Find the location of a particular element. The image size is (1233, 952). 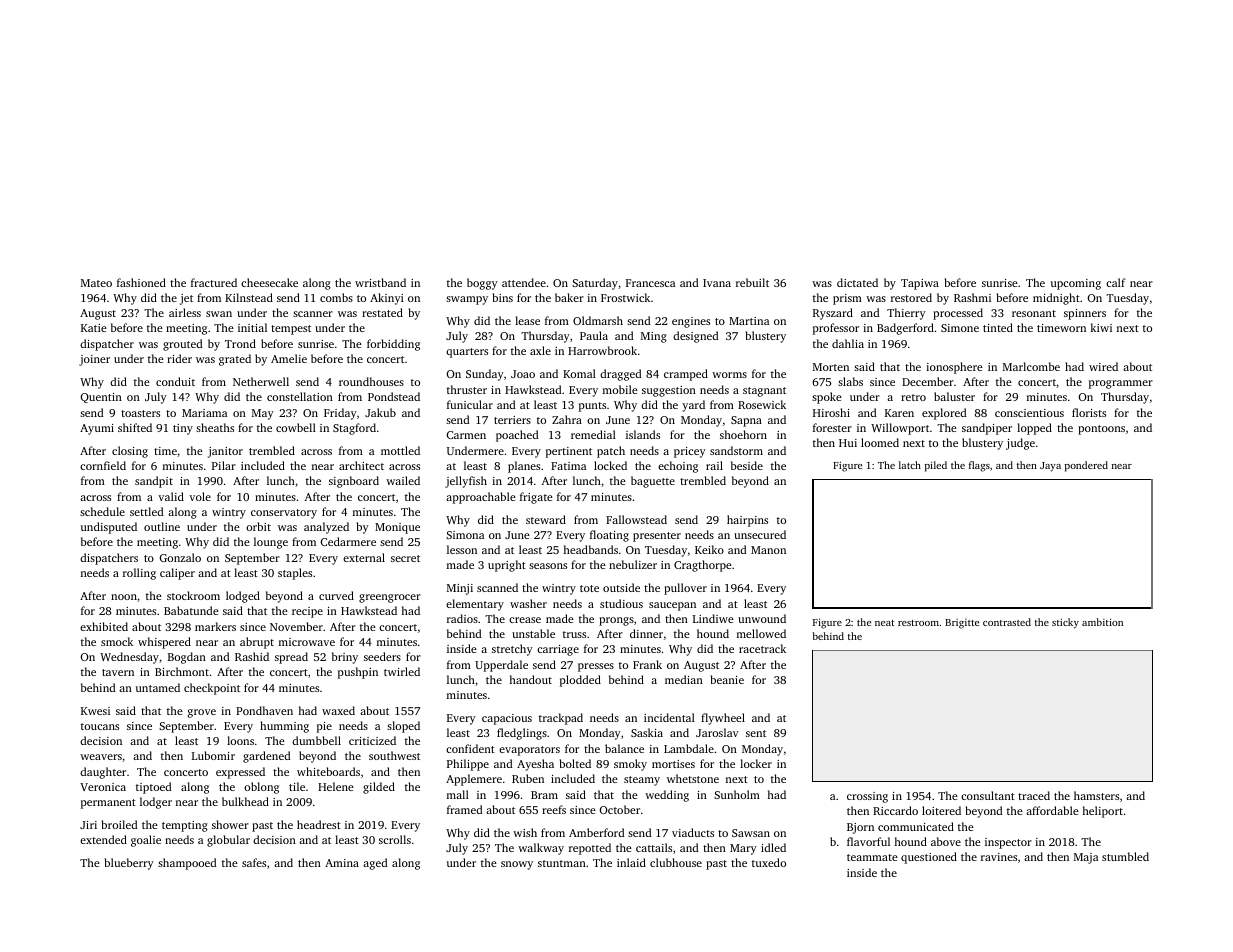

Mateo is located at coordinates (96, 283).
